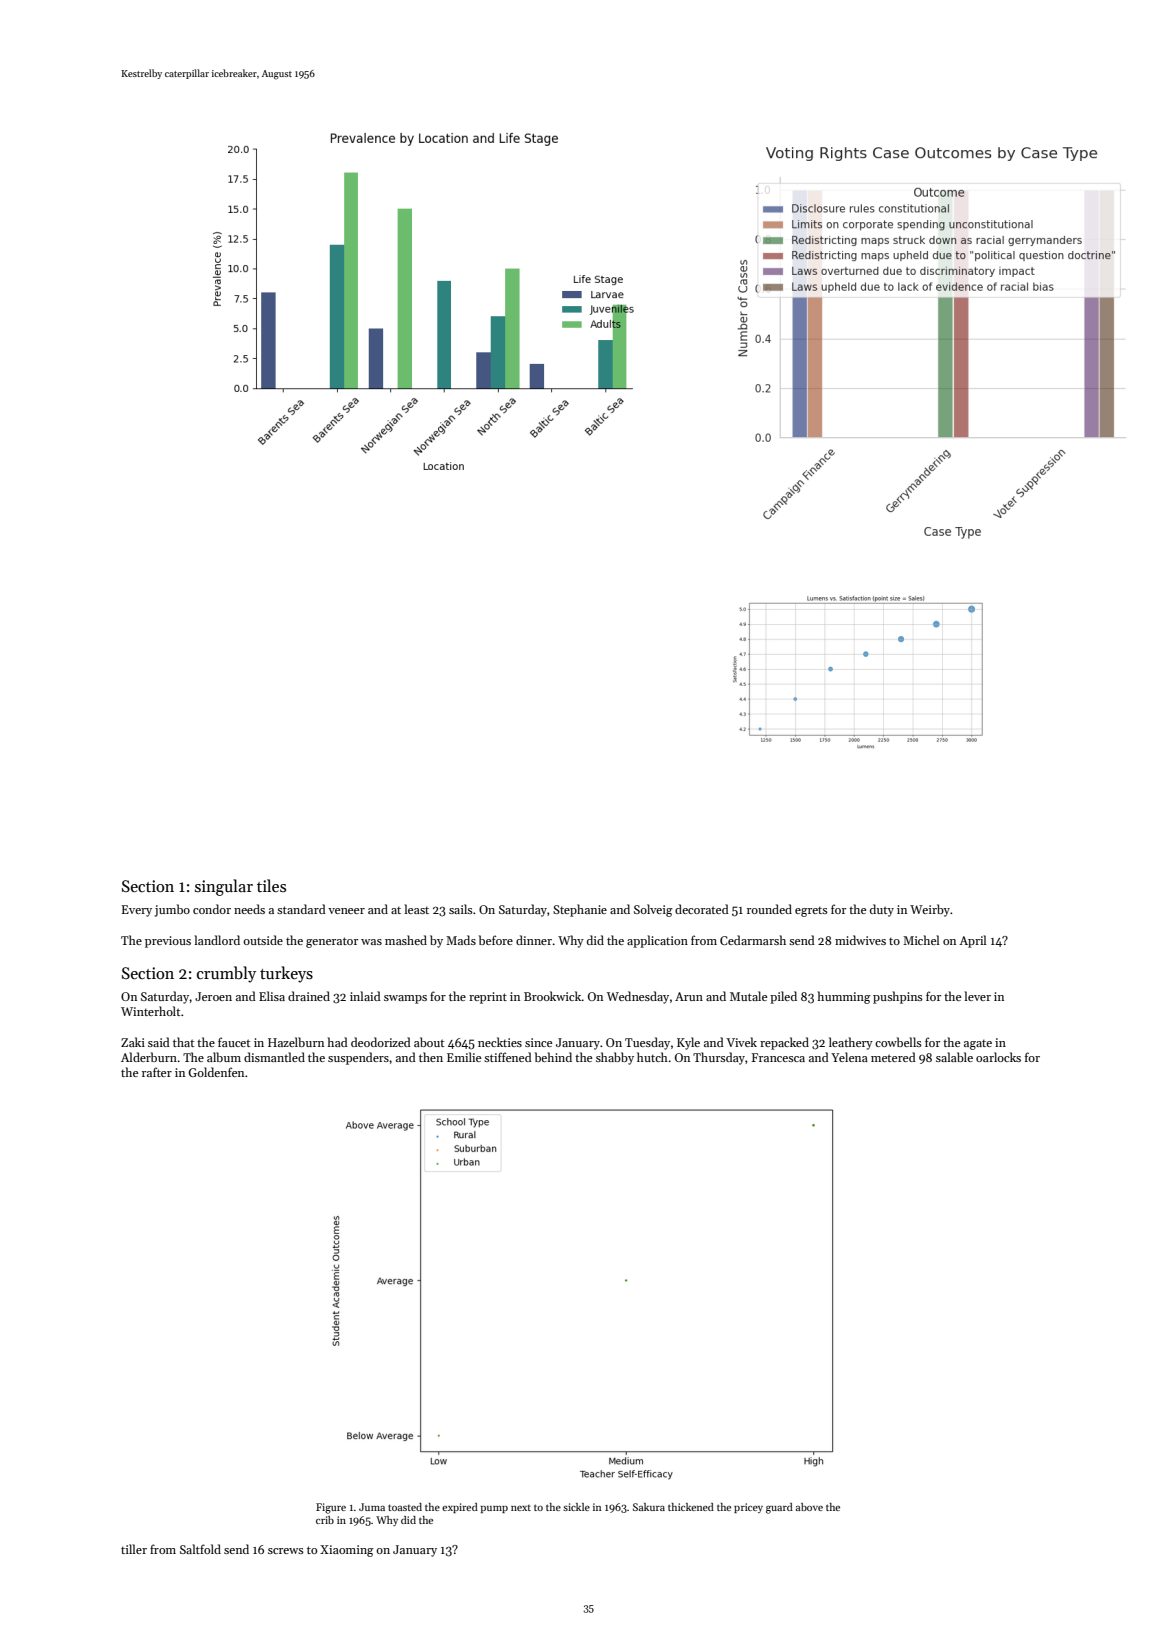 This document has width=1167, height=1651. Describe the element at coordinates (553, 1057) in the document. I see `behind` at that location.
